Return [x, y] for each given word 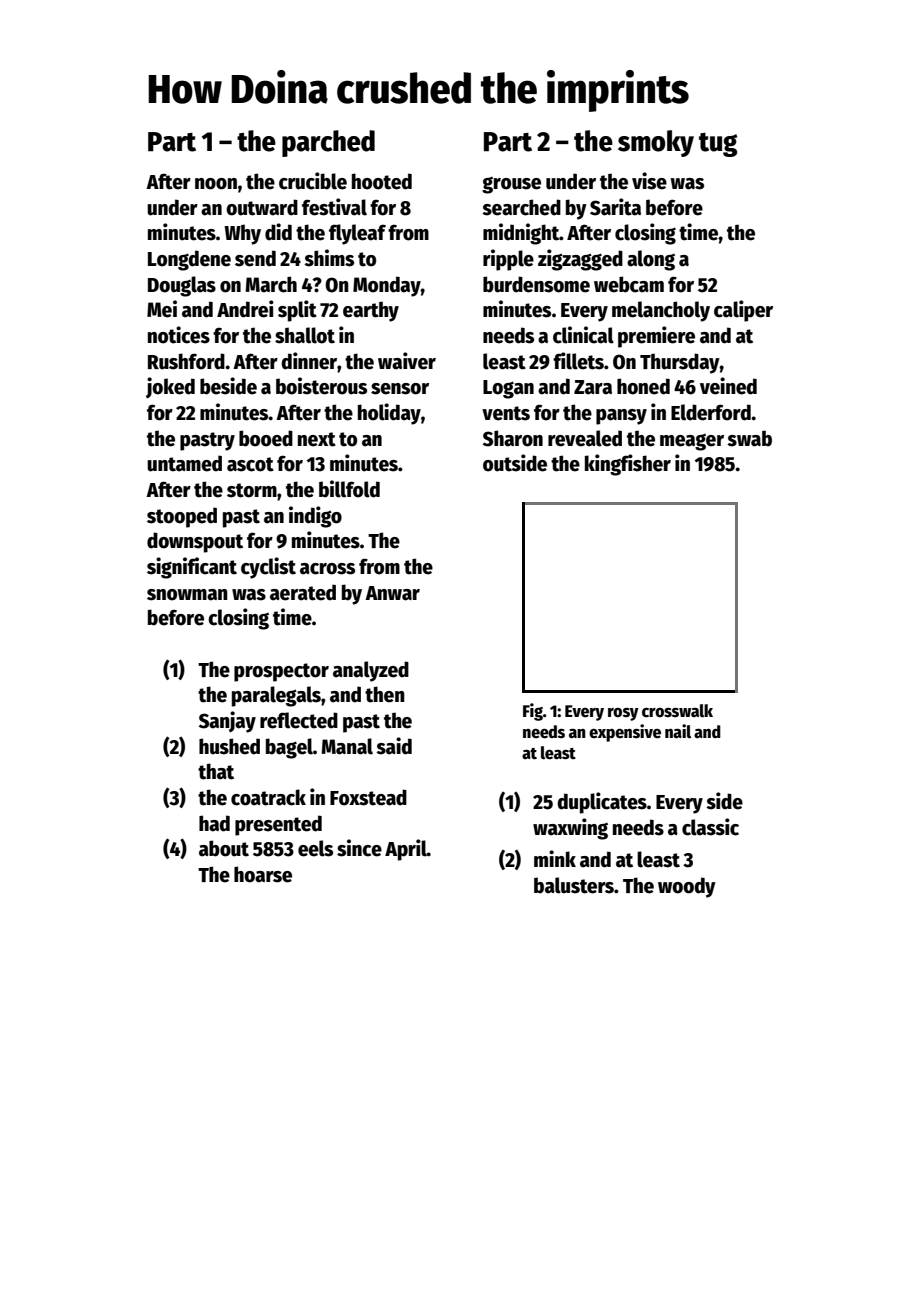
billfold [349, 489]
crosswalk [677, 711]
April [406, 850]
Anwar [392, 593]
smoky [656, 143]
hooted [382, 181]
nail [678, 731]
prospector [281, 672]
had [214, 823]
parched [328, 143]
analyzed [371, 671]
